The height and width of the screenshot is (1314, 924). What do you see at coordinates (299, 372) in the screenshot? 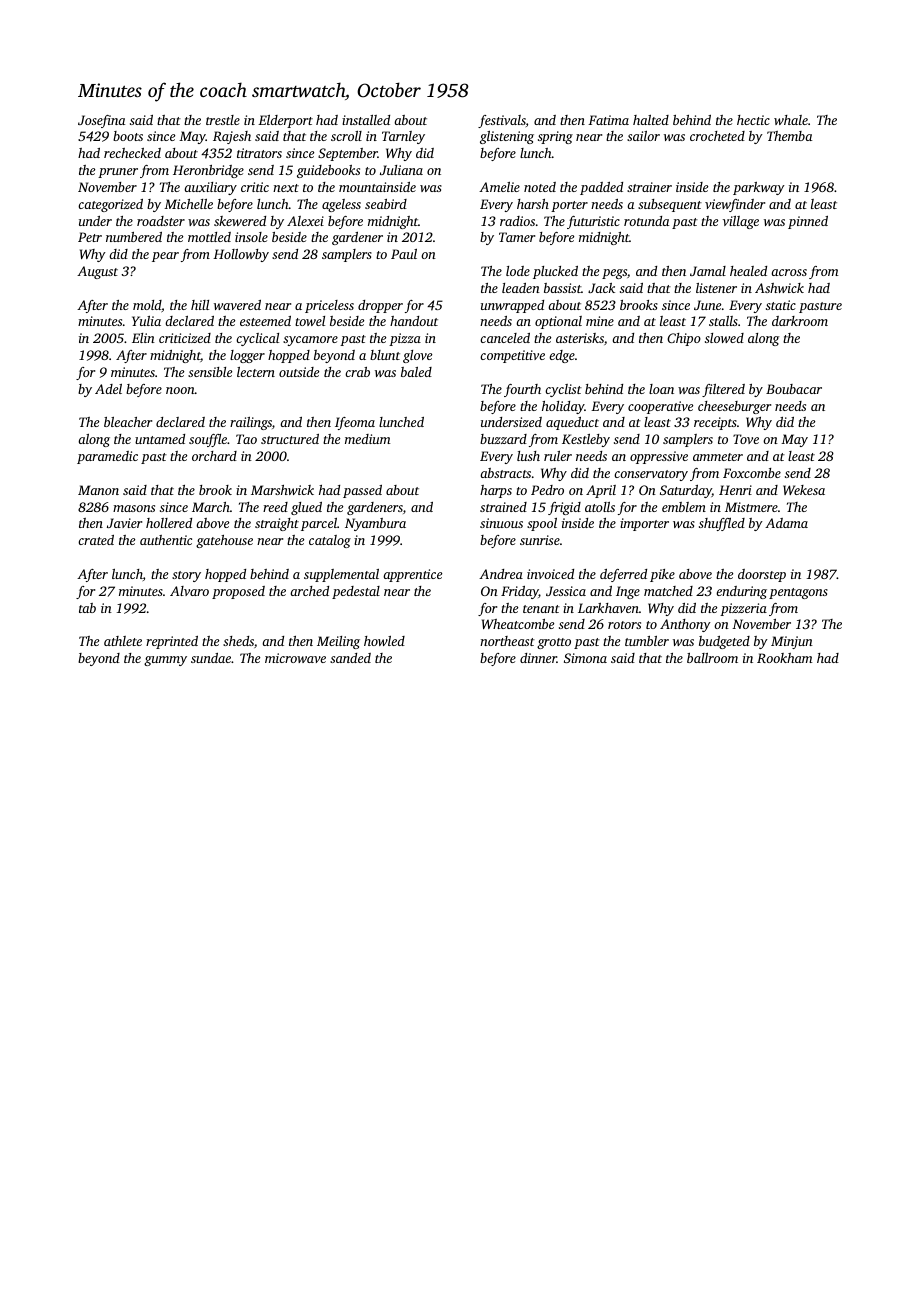
I see `outside` at bounding box center [299, 372].
